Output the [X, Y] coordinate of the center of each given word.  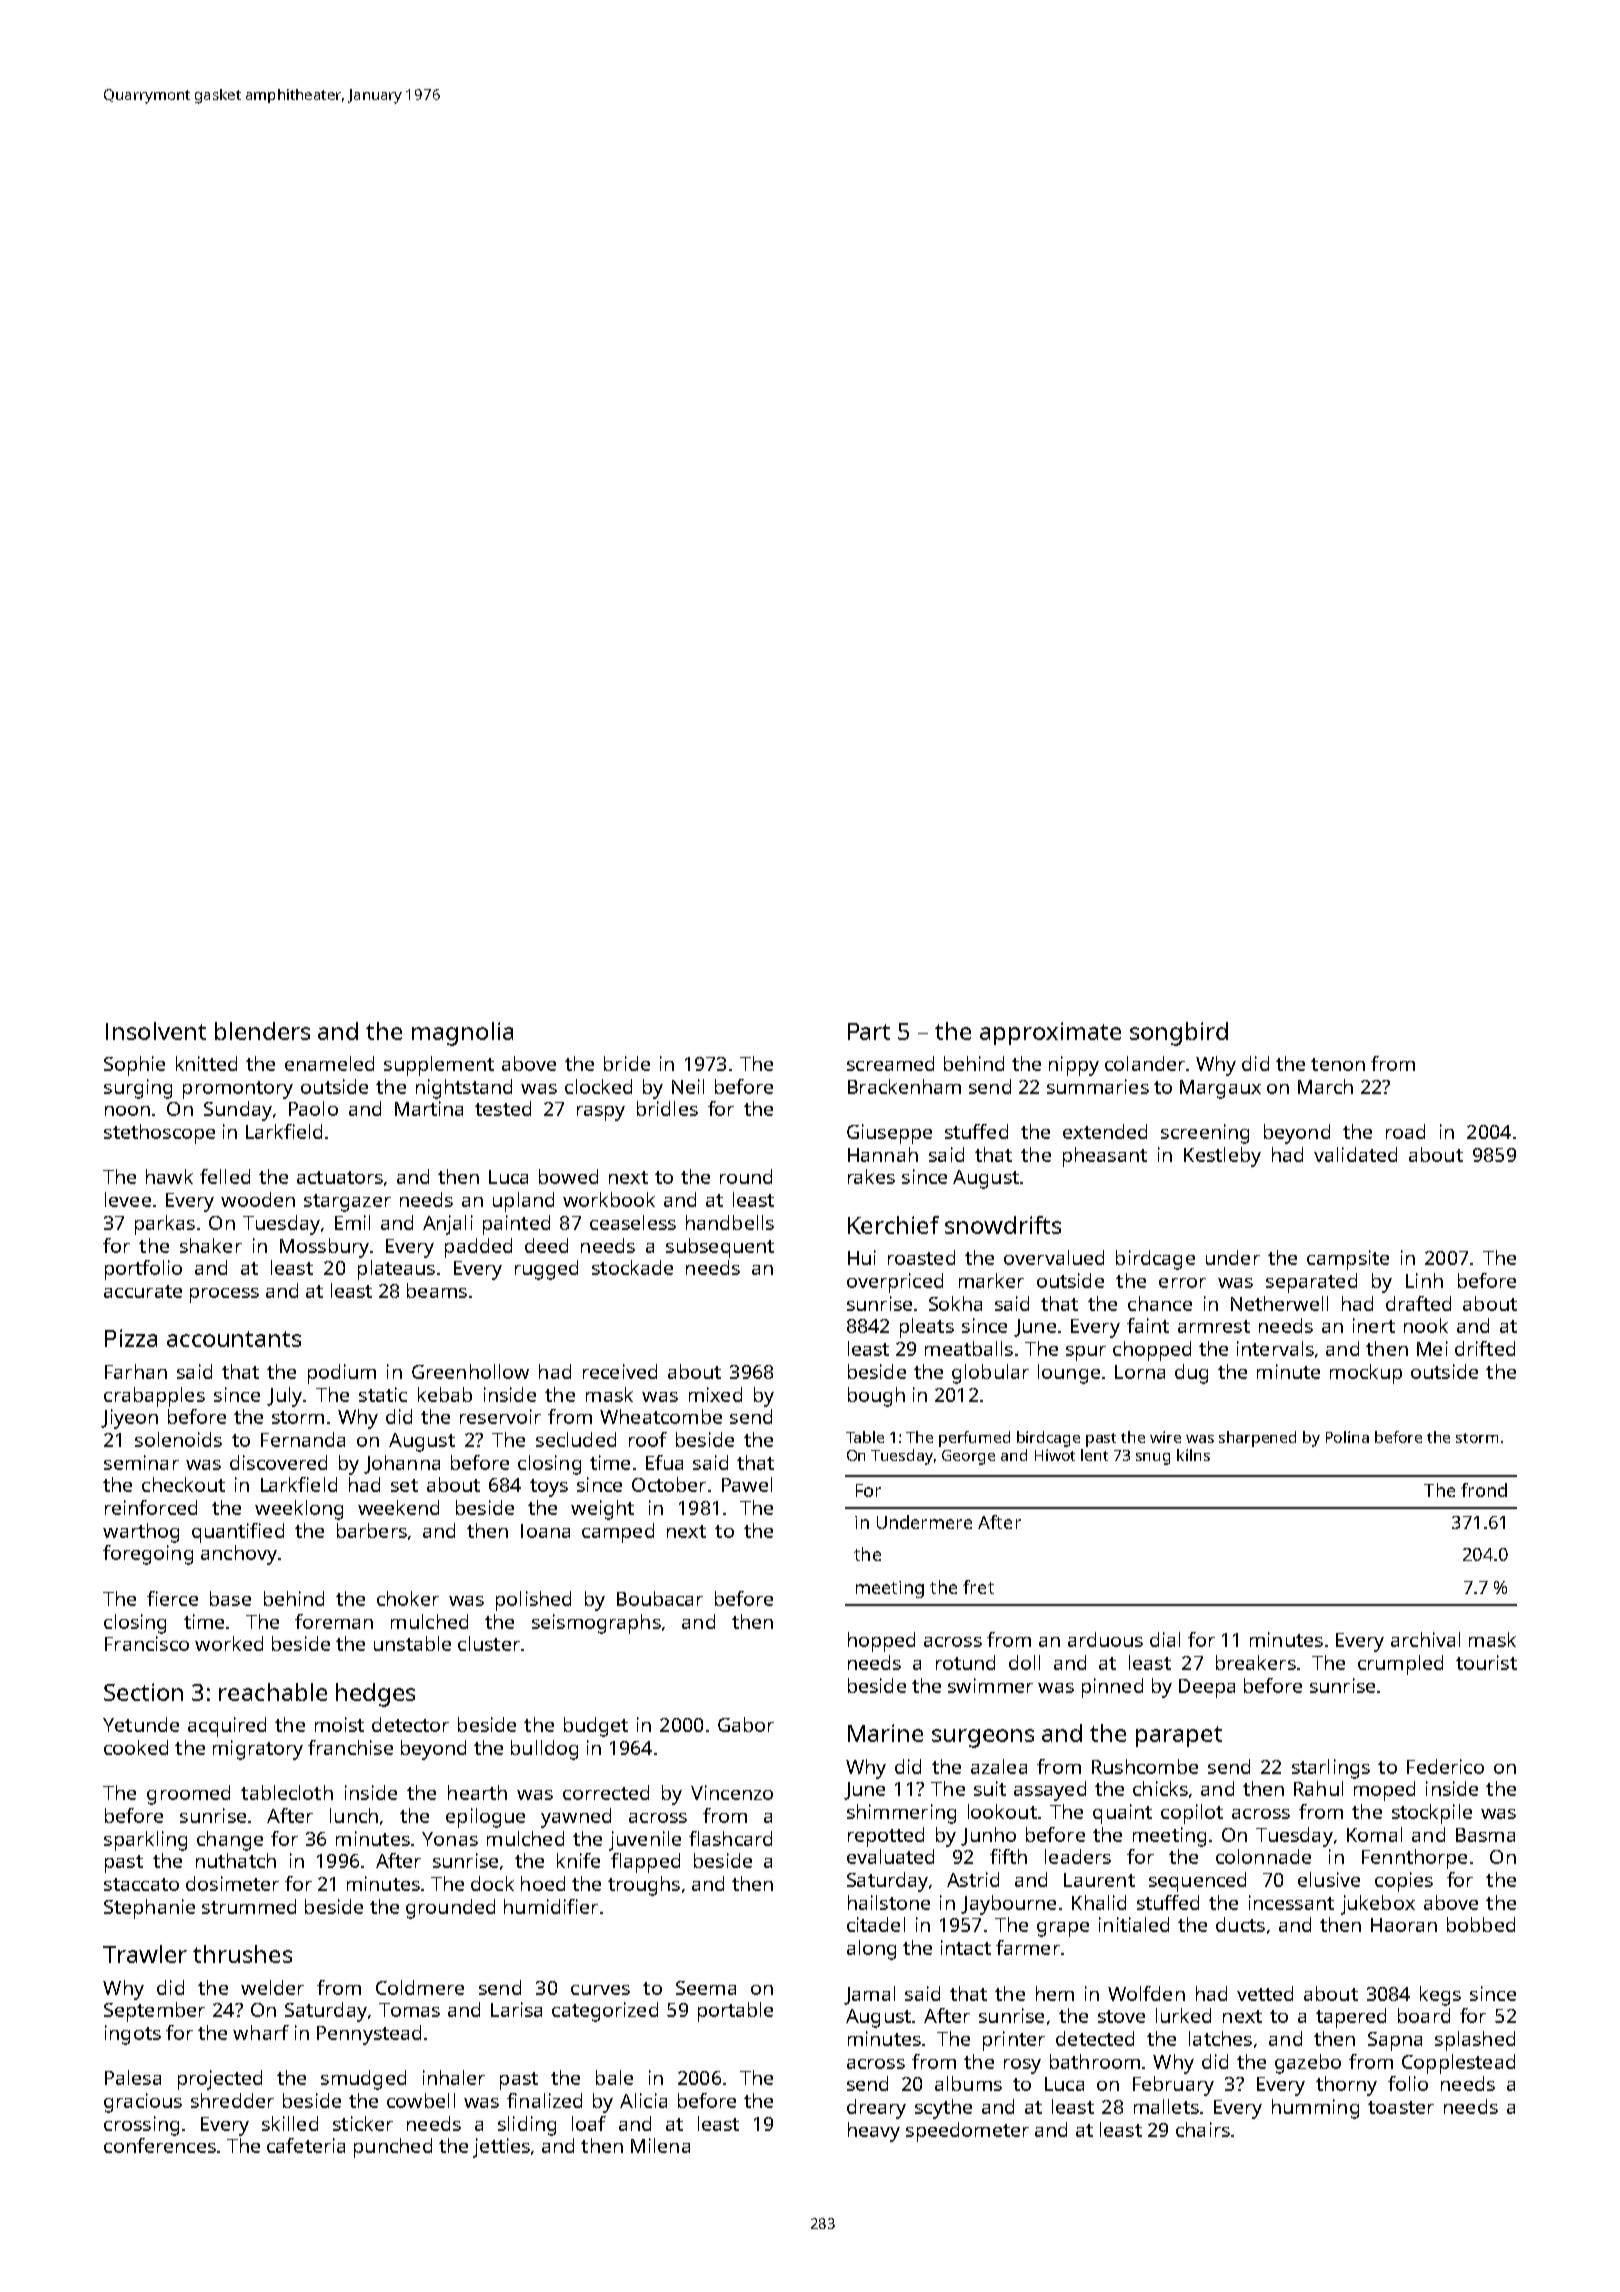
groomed [188, 1795]
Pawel [747, 1484]
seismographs [596, 1624]
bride [627, 1063]
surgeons [983, 1738]
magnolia [462, 1034]
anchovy [239, 1555]
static [383, 1394]
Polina [1347, 1437]
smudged [363, 2080]
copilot [1192, 1814]
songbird [1179, 1034]
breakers [1256, 1662]
